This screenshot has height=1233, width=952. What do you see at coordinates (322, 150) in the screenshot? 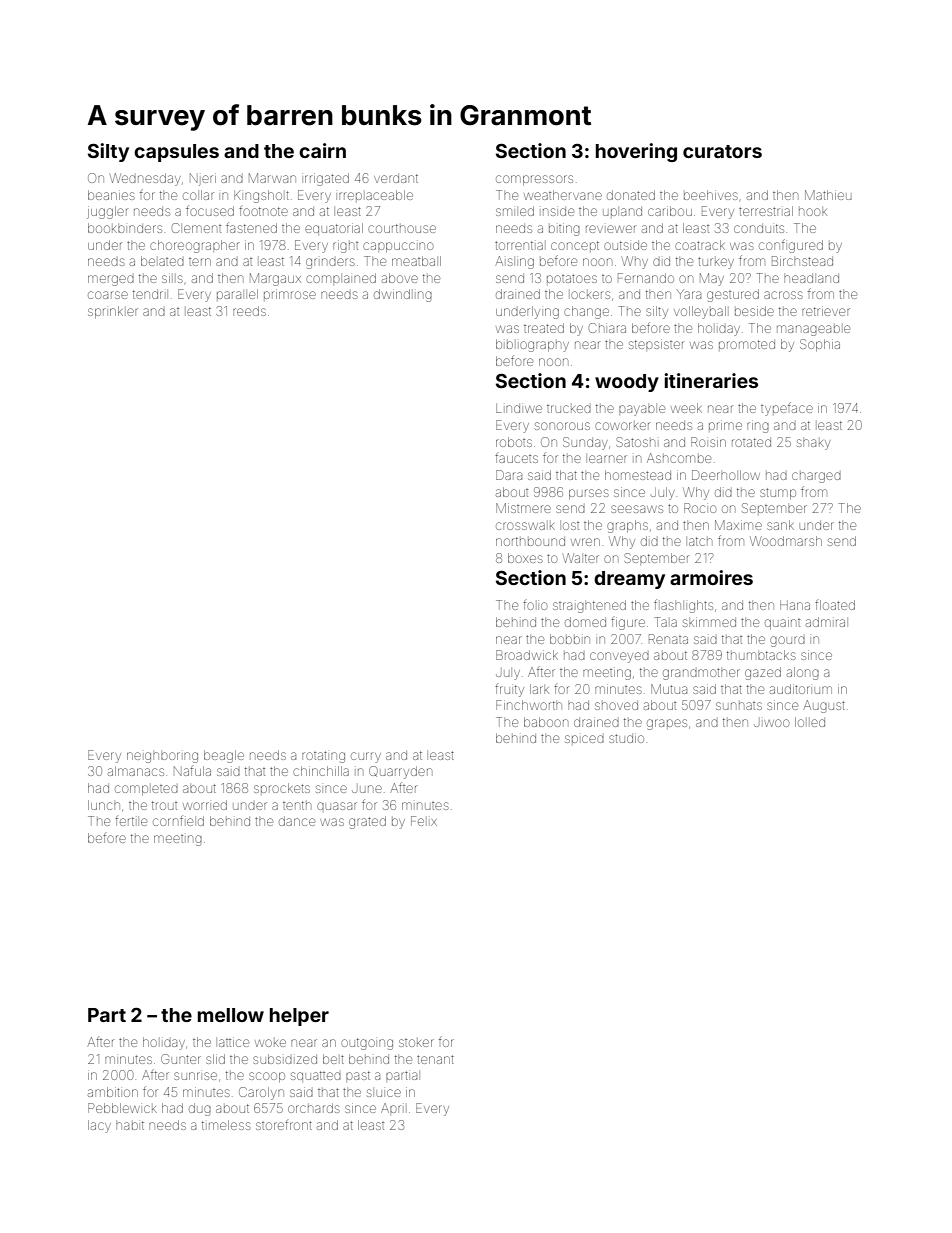
I see `cairn` at bounding box center [322, 150].
